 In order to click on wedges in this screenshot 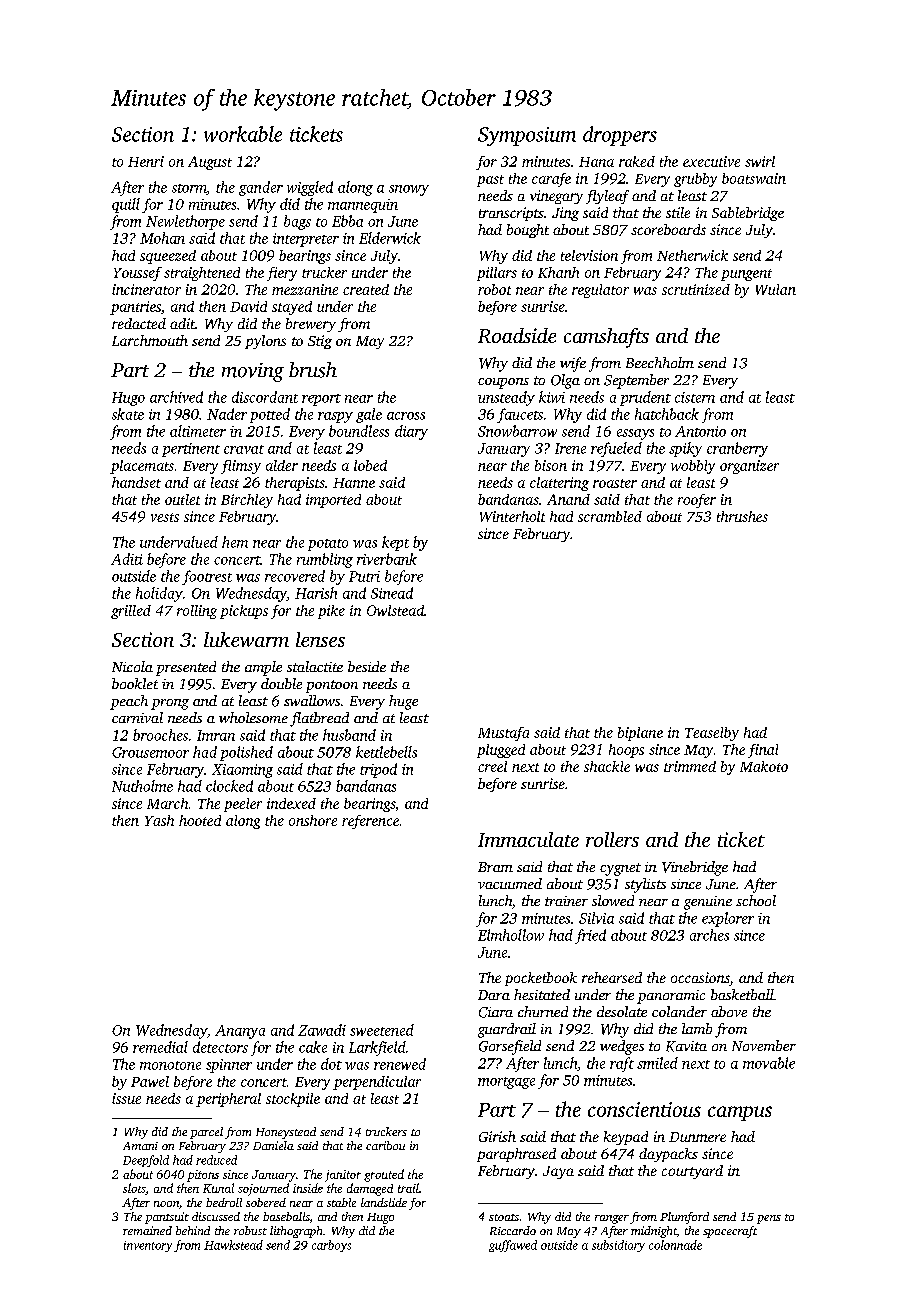, I will do `click(622, 1047)`.
